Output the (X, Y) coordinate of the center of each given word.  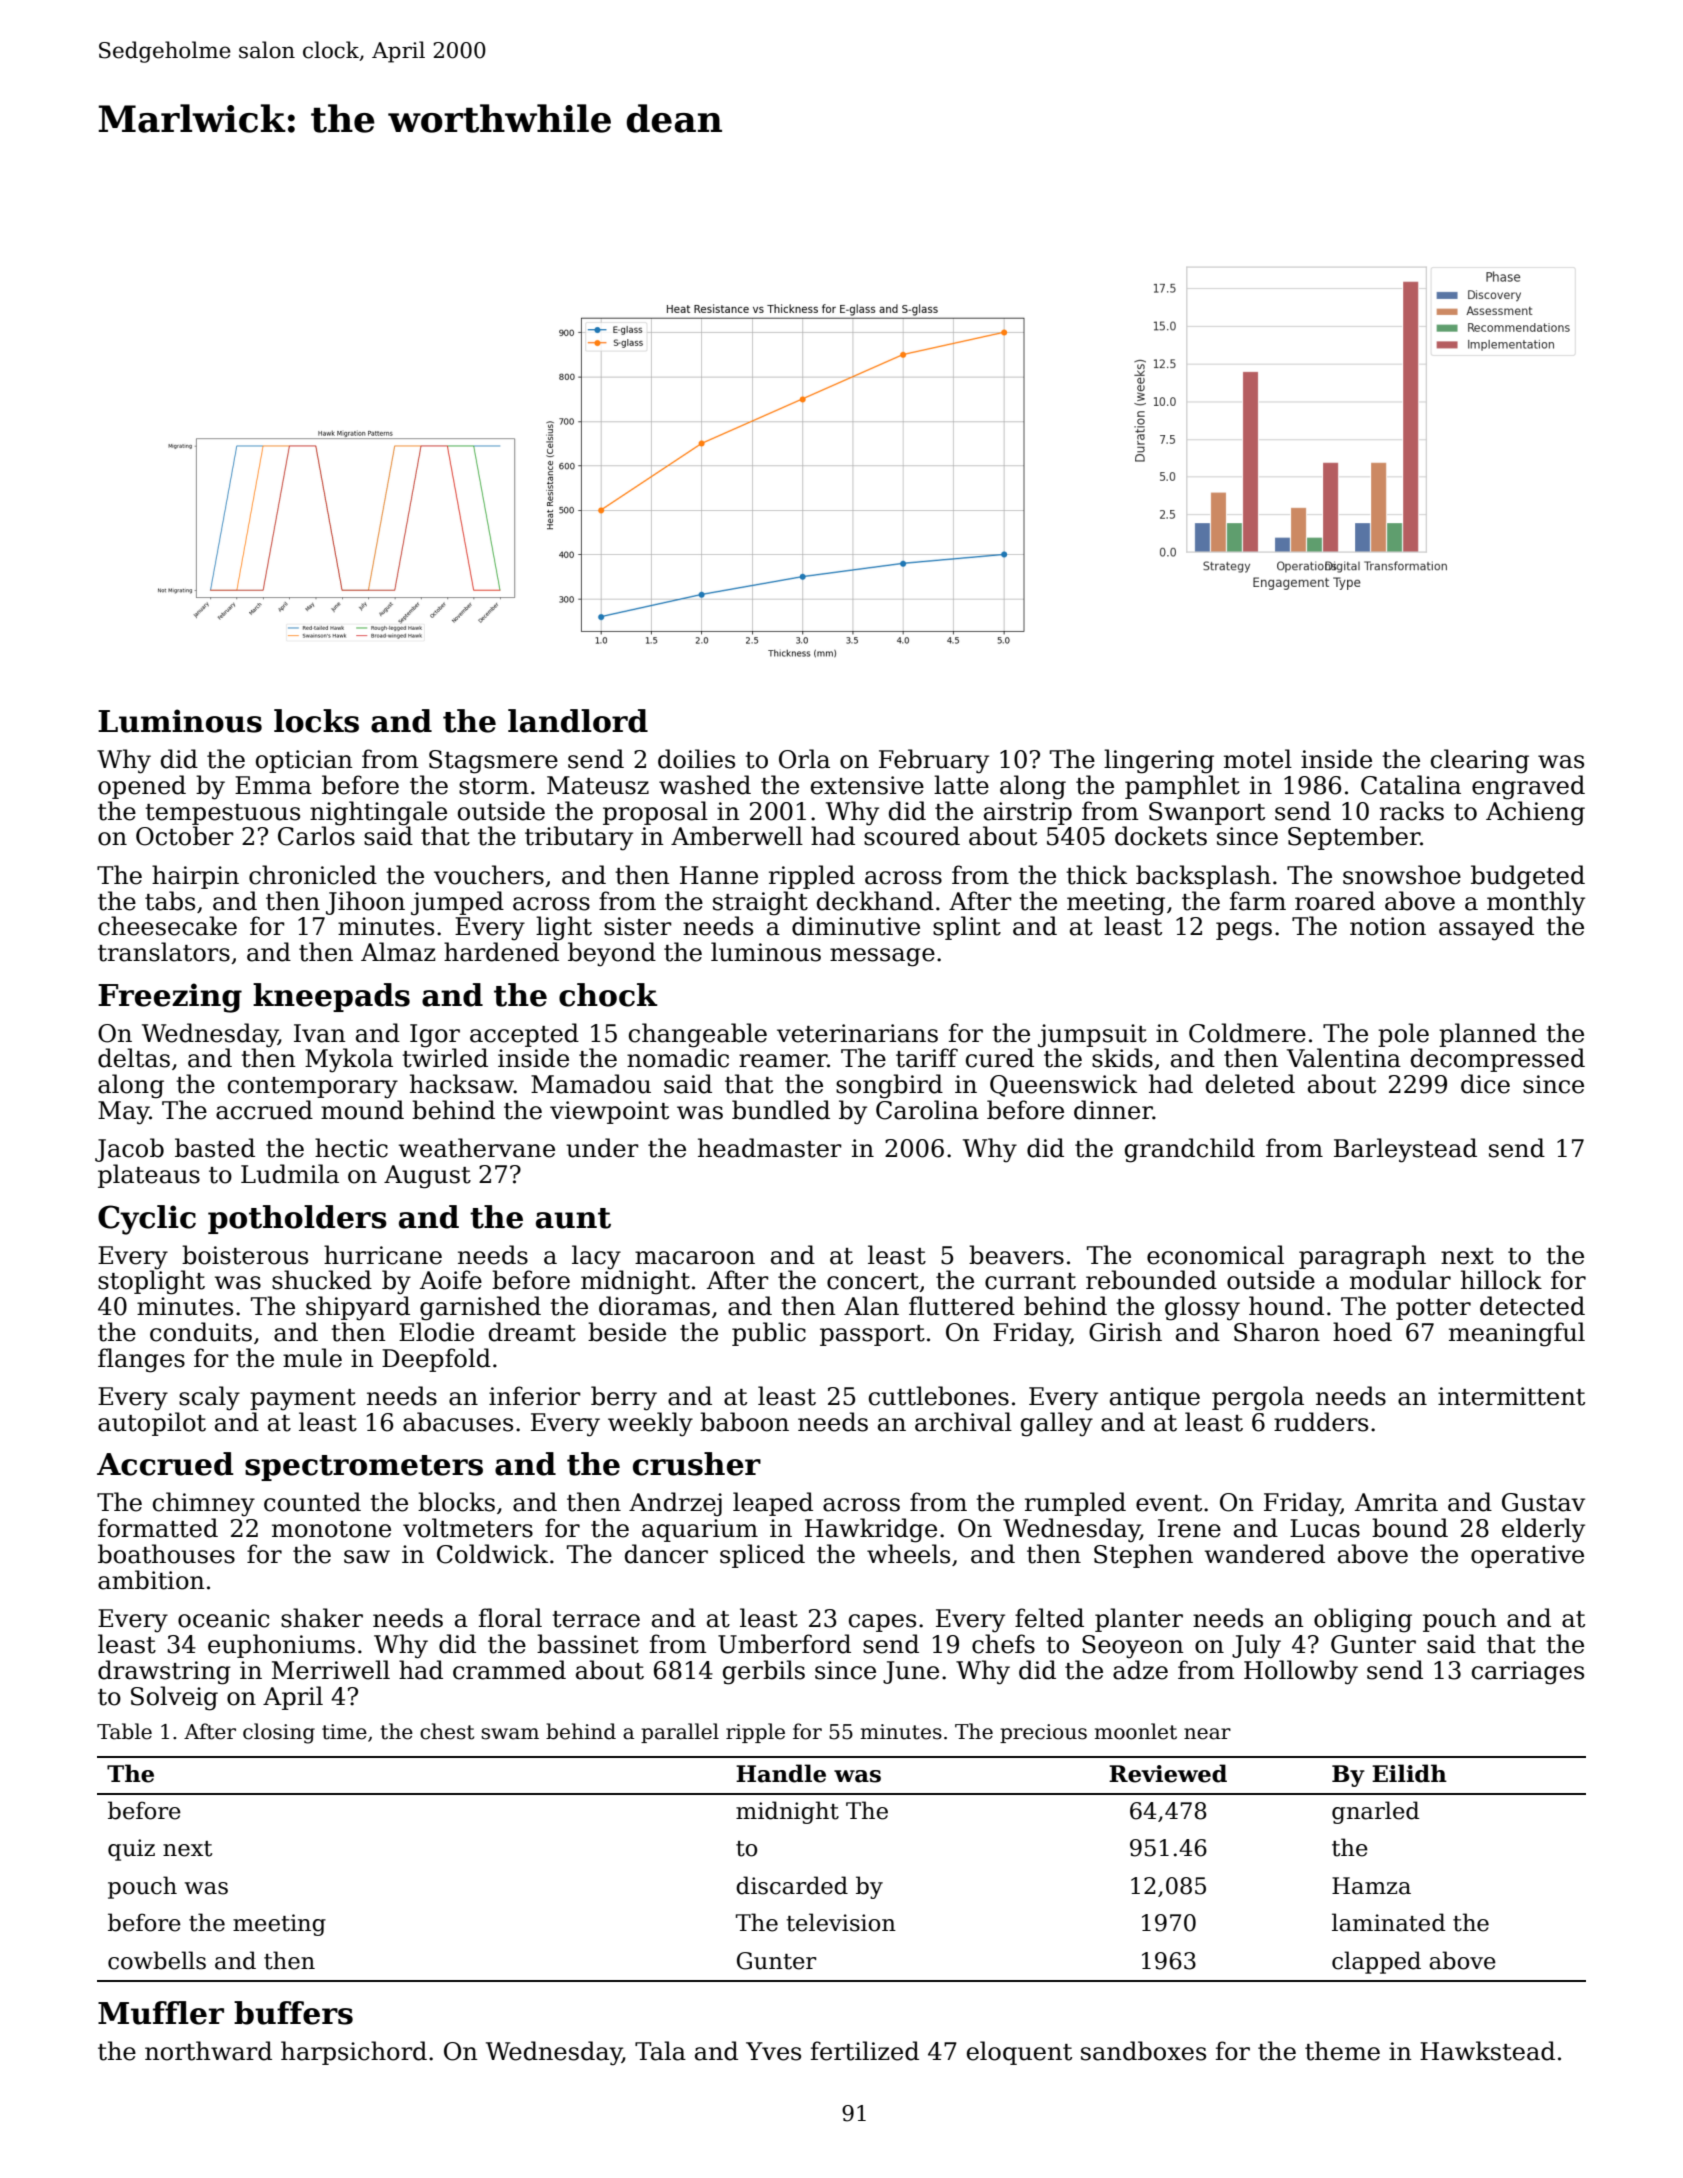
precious (1043, 1733)
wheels (908, 1554)
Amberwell (737, 836)
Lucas (1325, 1528)
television (841, 1922)
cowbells (157, 1960)
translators (164, 952)
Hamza (1371, 1886)
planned (1488, 1035)
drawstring (164, 1672)
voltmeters (468, 1528)
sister (638, 926)
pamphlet (1182, 787)
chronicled (313, 875)
